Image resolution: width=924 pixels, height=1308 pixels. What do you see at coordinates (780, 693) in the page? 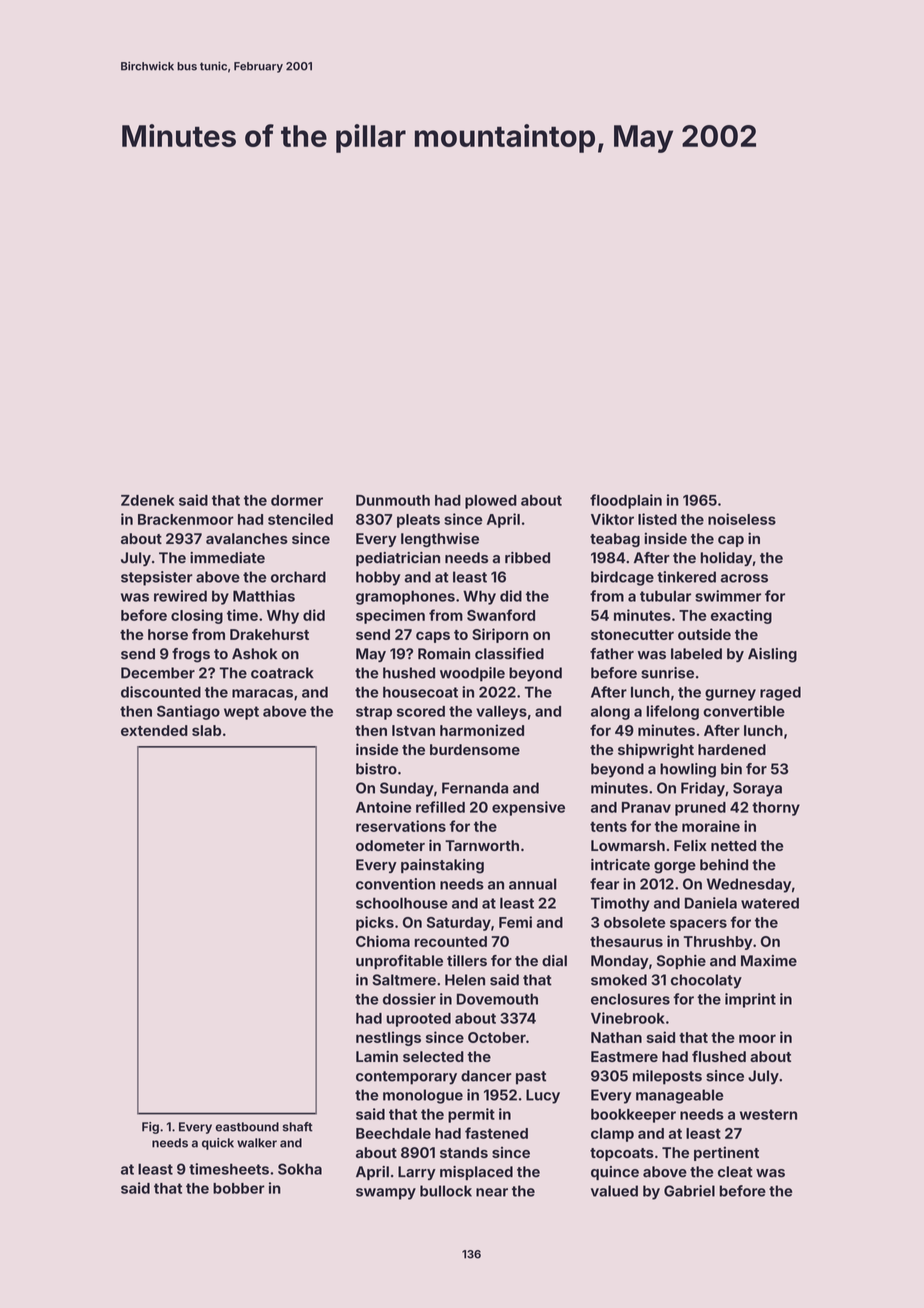
I see `raged` at bounding box center [780, 693].
